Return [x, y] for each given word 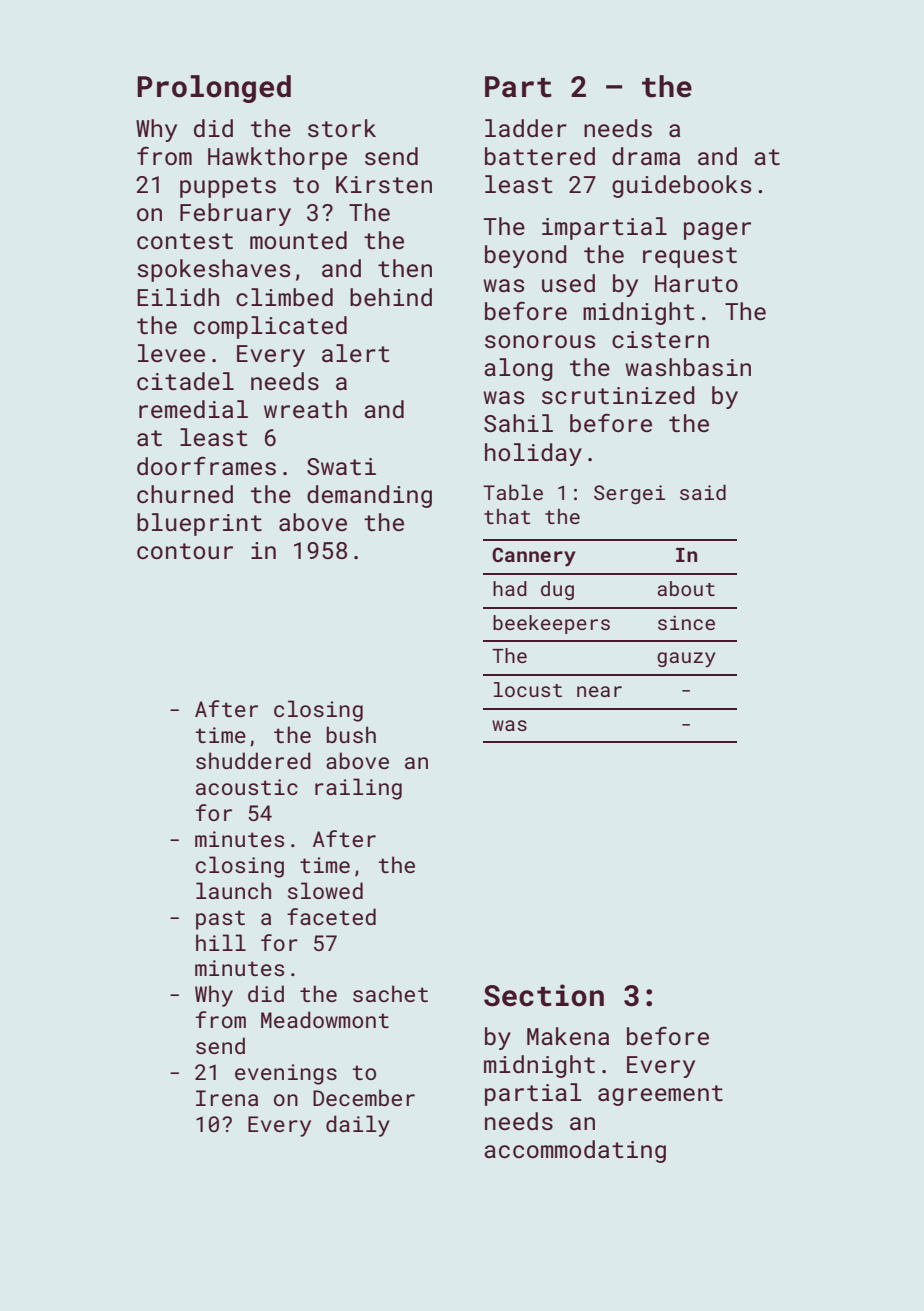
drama [646, 156]
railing [358, 789]
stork [342, 128]
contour [185, 551]
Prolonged [214, 89]
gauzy [686, 659]
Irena [227, 1098]
